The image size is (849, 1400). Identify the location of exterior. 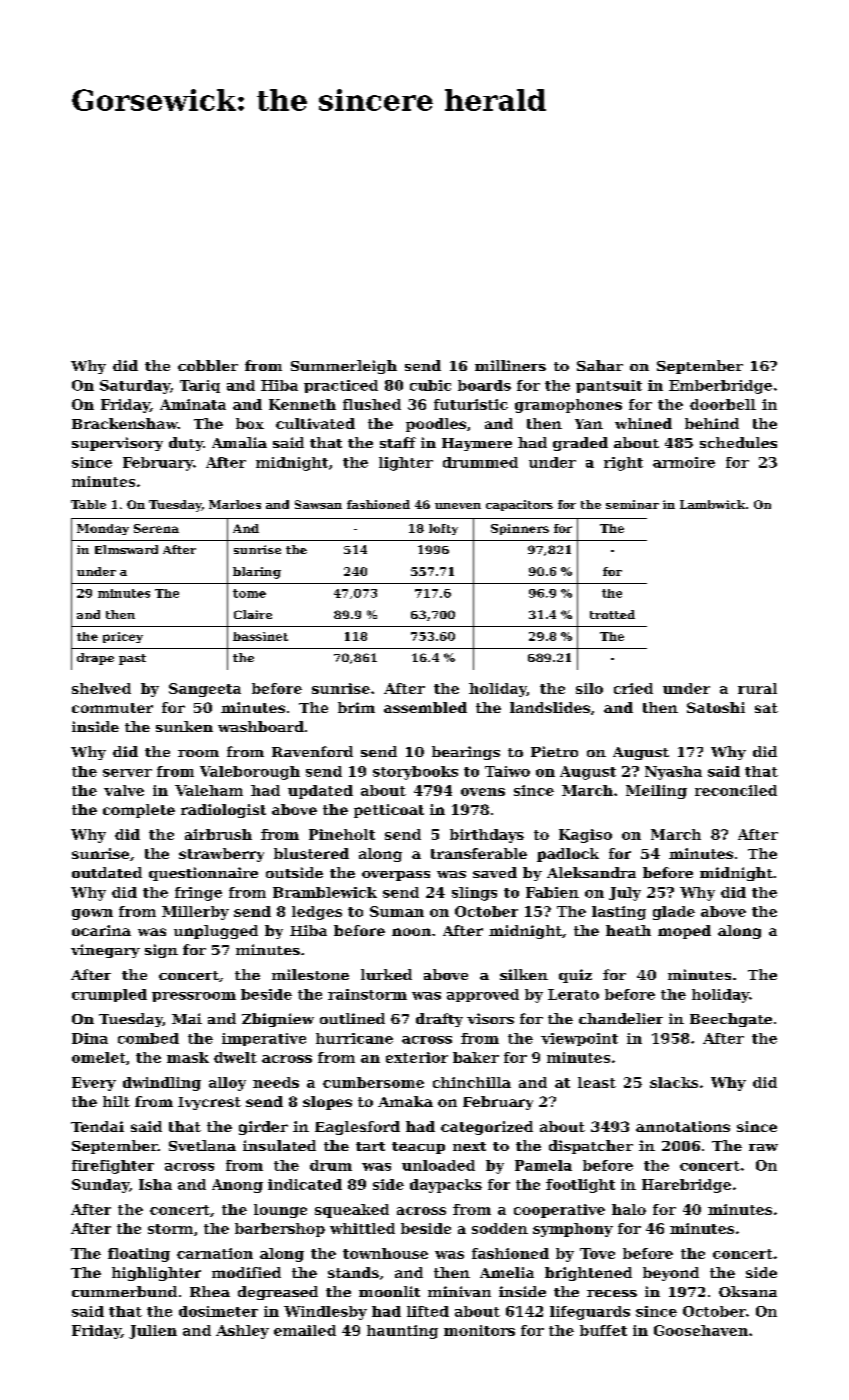
(417, 1057).
